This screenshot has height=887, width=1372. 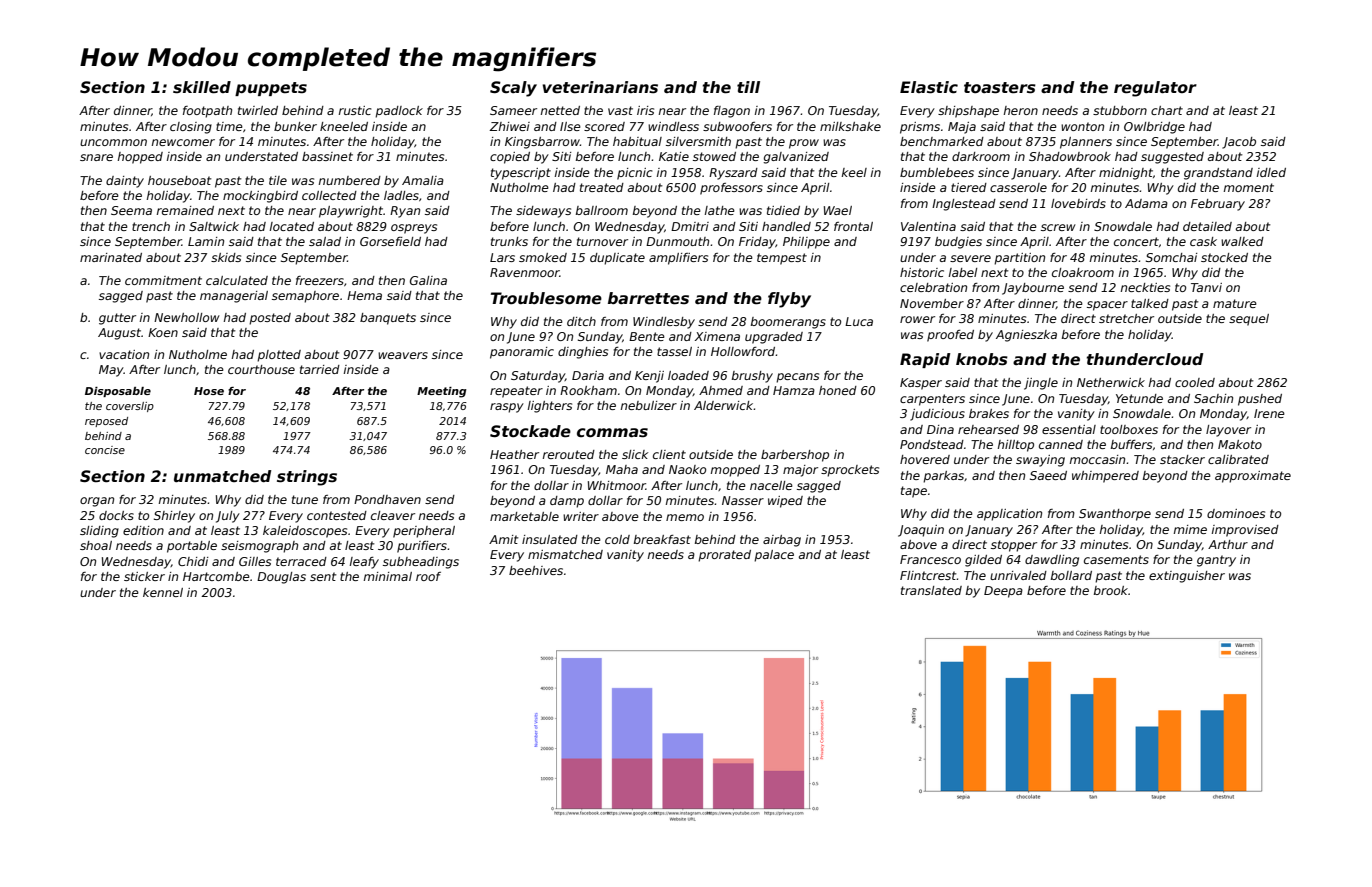 What do you see at coordinates (674, 351) in the screenshot?
I see `tassel` at bounding box center [674, 351].
